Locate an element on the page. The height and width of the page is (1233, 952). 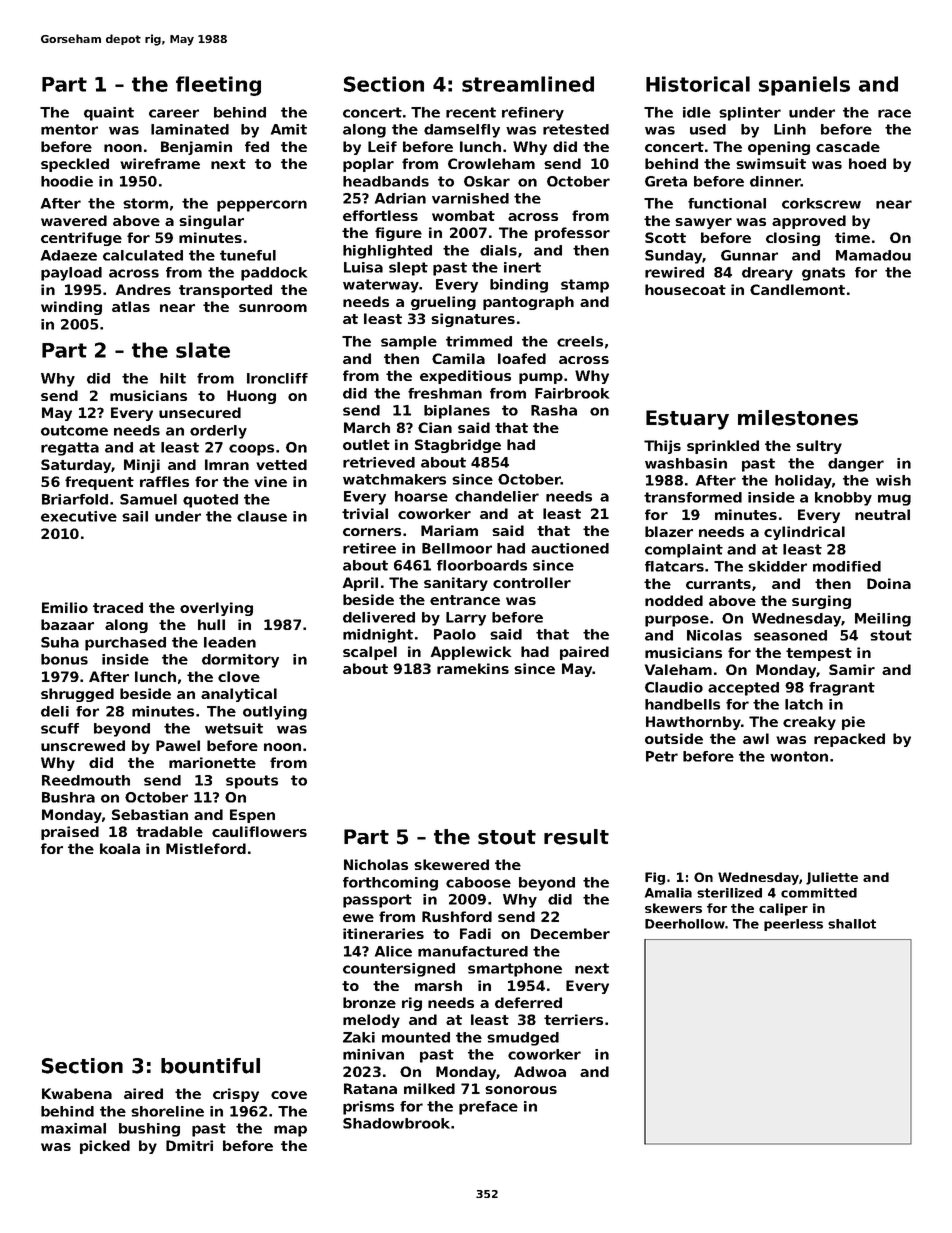
dials is located at coordinates (498, 250).
